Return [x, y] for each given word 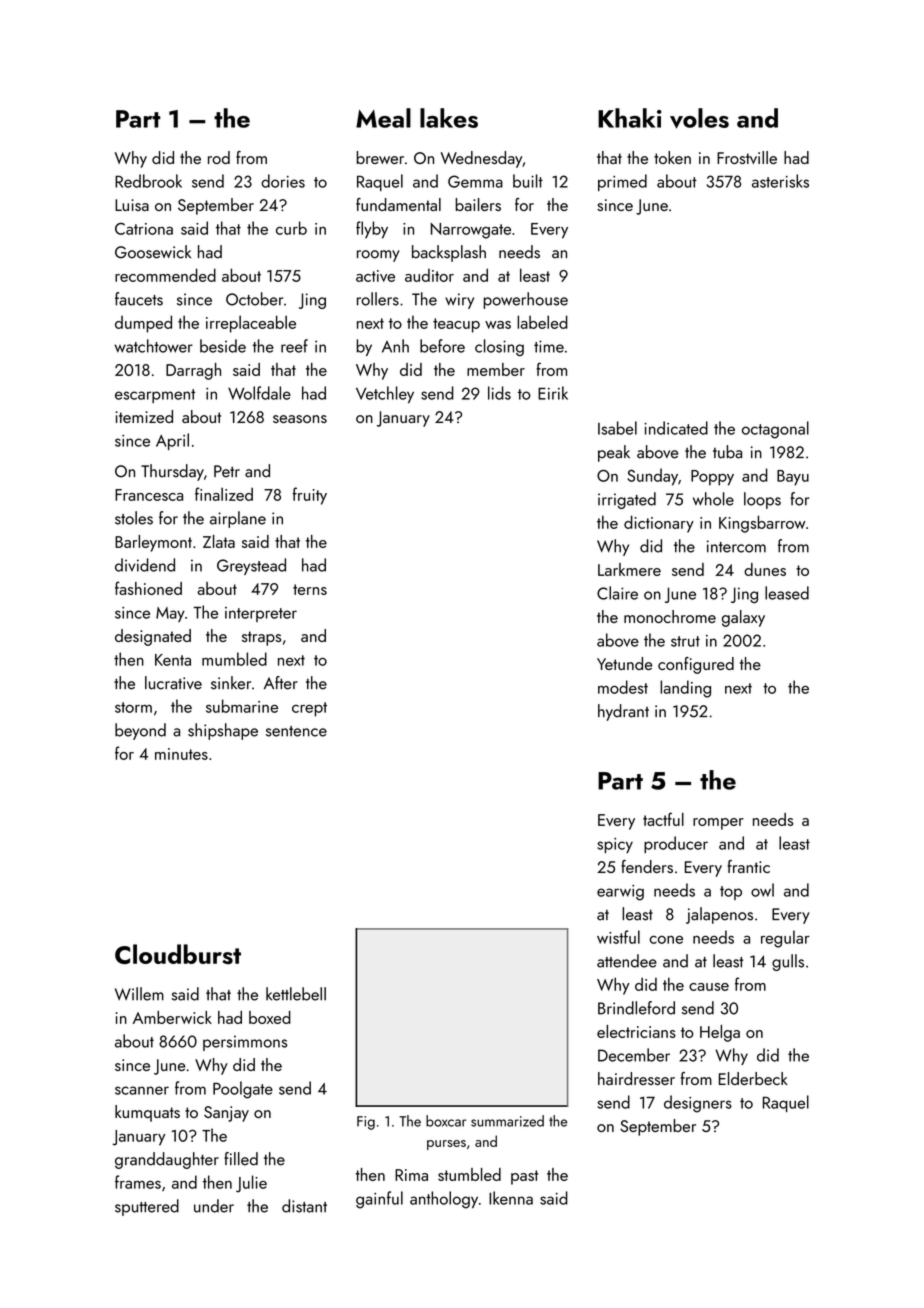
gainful [379, 1200]
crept [309, 709]
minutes [181, 754]
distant [304, 1206]
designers [698, 1104]
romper [718, 824]
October [254, 299]
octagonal [775, 430]
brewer [380, 157]
